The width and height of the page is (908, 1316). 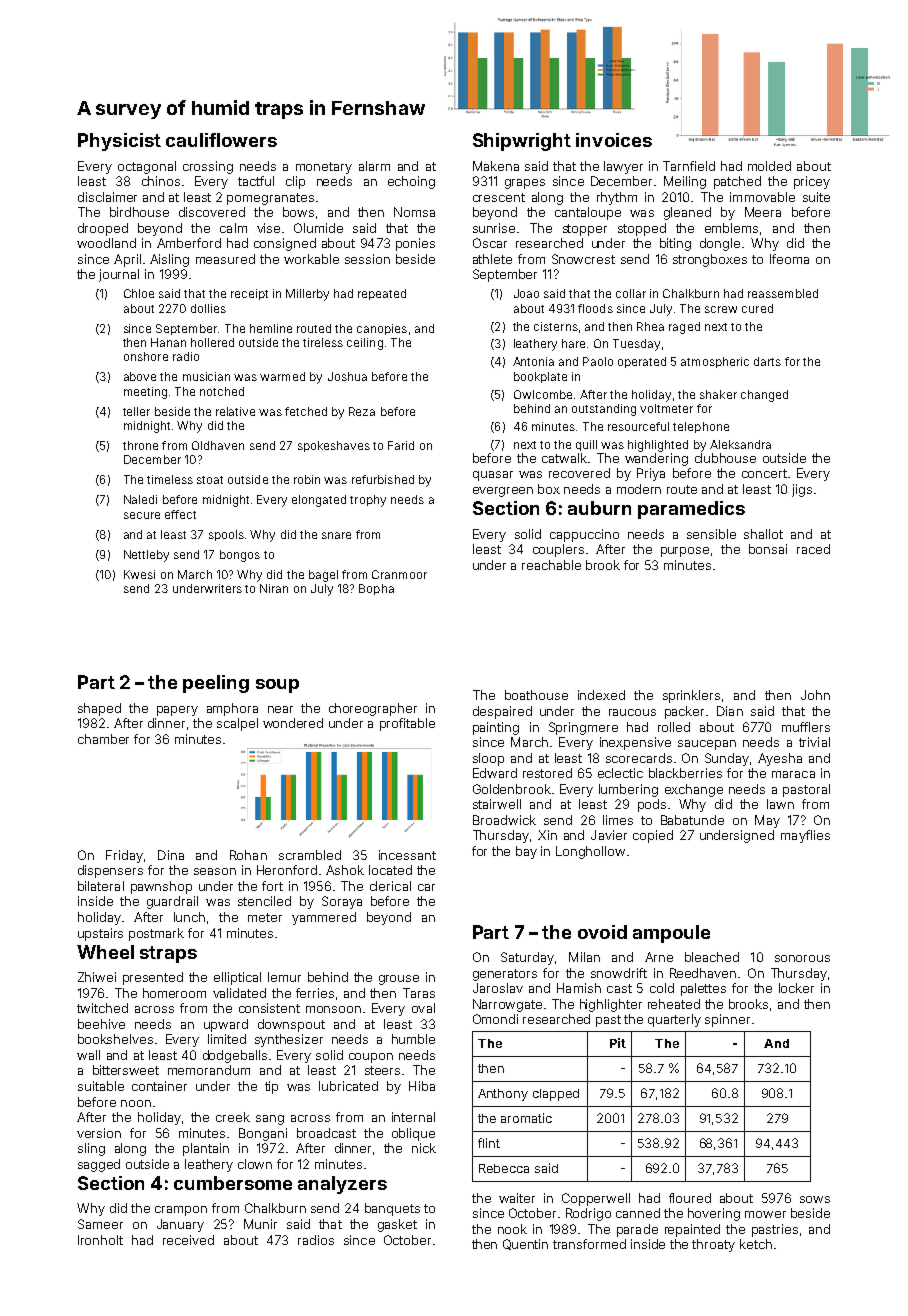 What do you see at coordinates (146, 356) in the page?
I see `onshore` at bounding box center [146, 356].
